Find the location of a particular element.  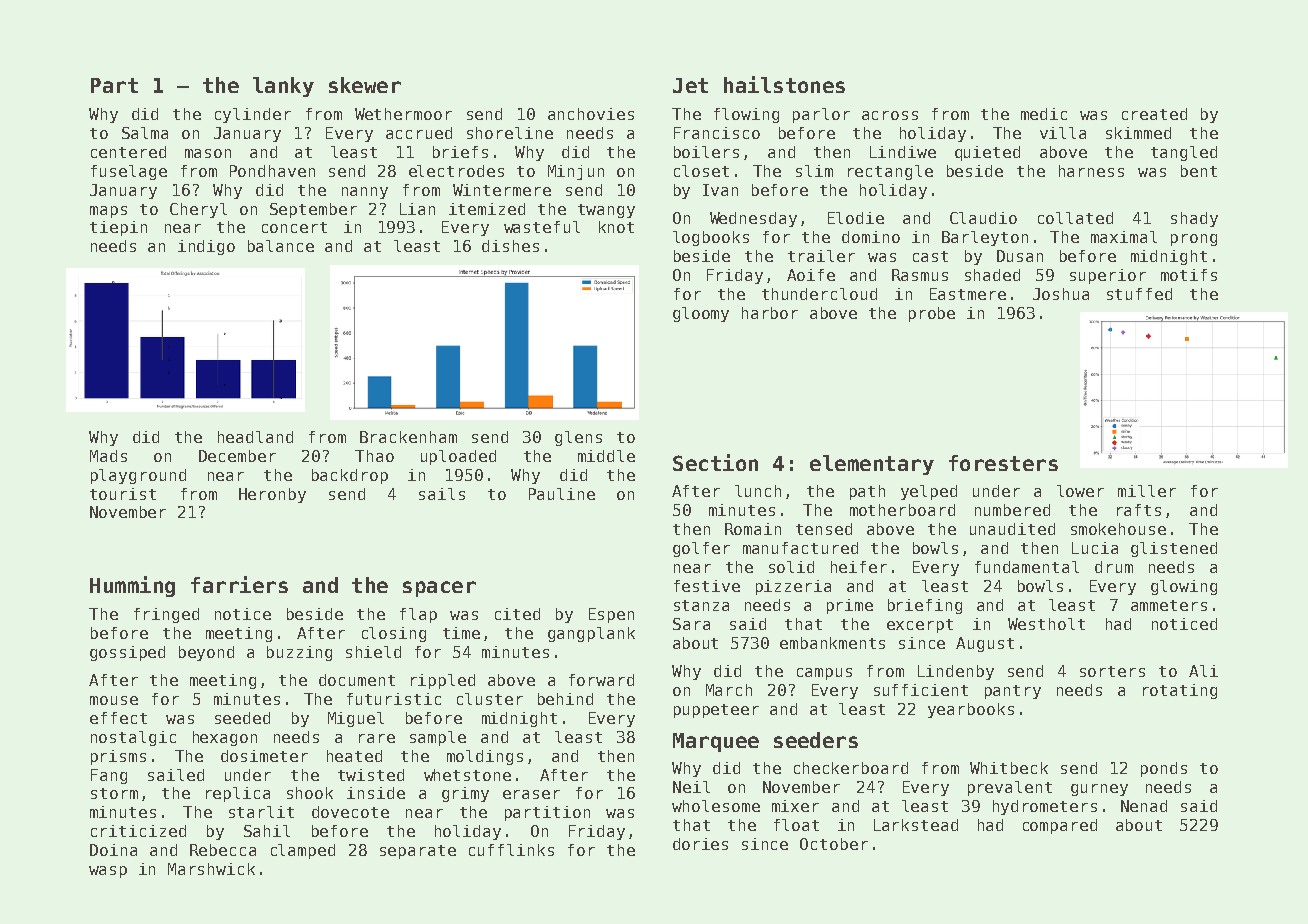

Marshwick is located at coordinates (211, 869).
